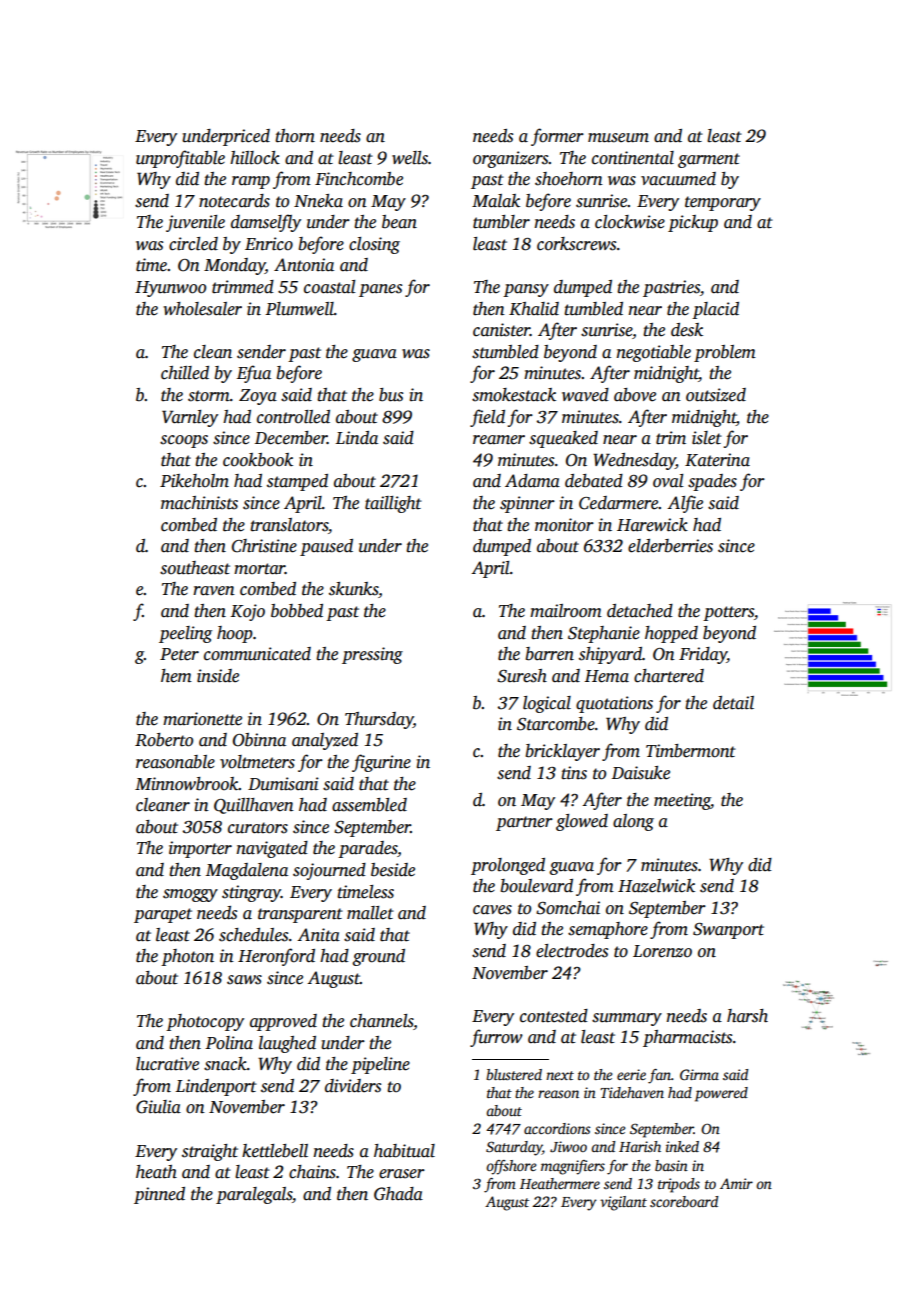 This screenshot has height=1316, width=908. Describe the element at coordinates (283, 784) in the screenshot. I see `Dumisani` at that location.
